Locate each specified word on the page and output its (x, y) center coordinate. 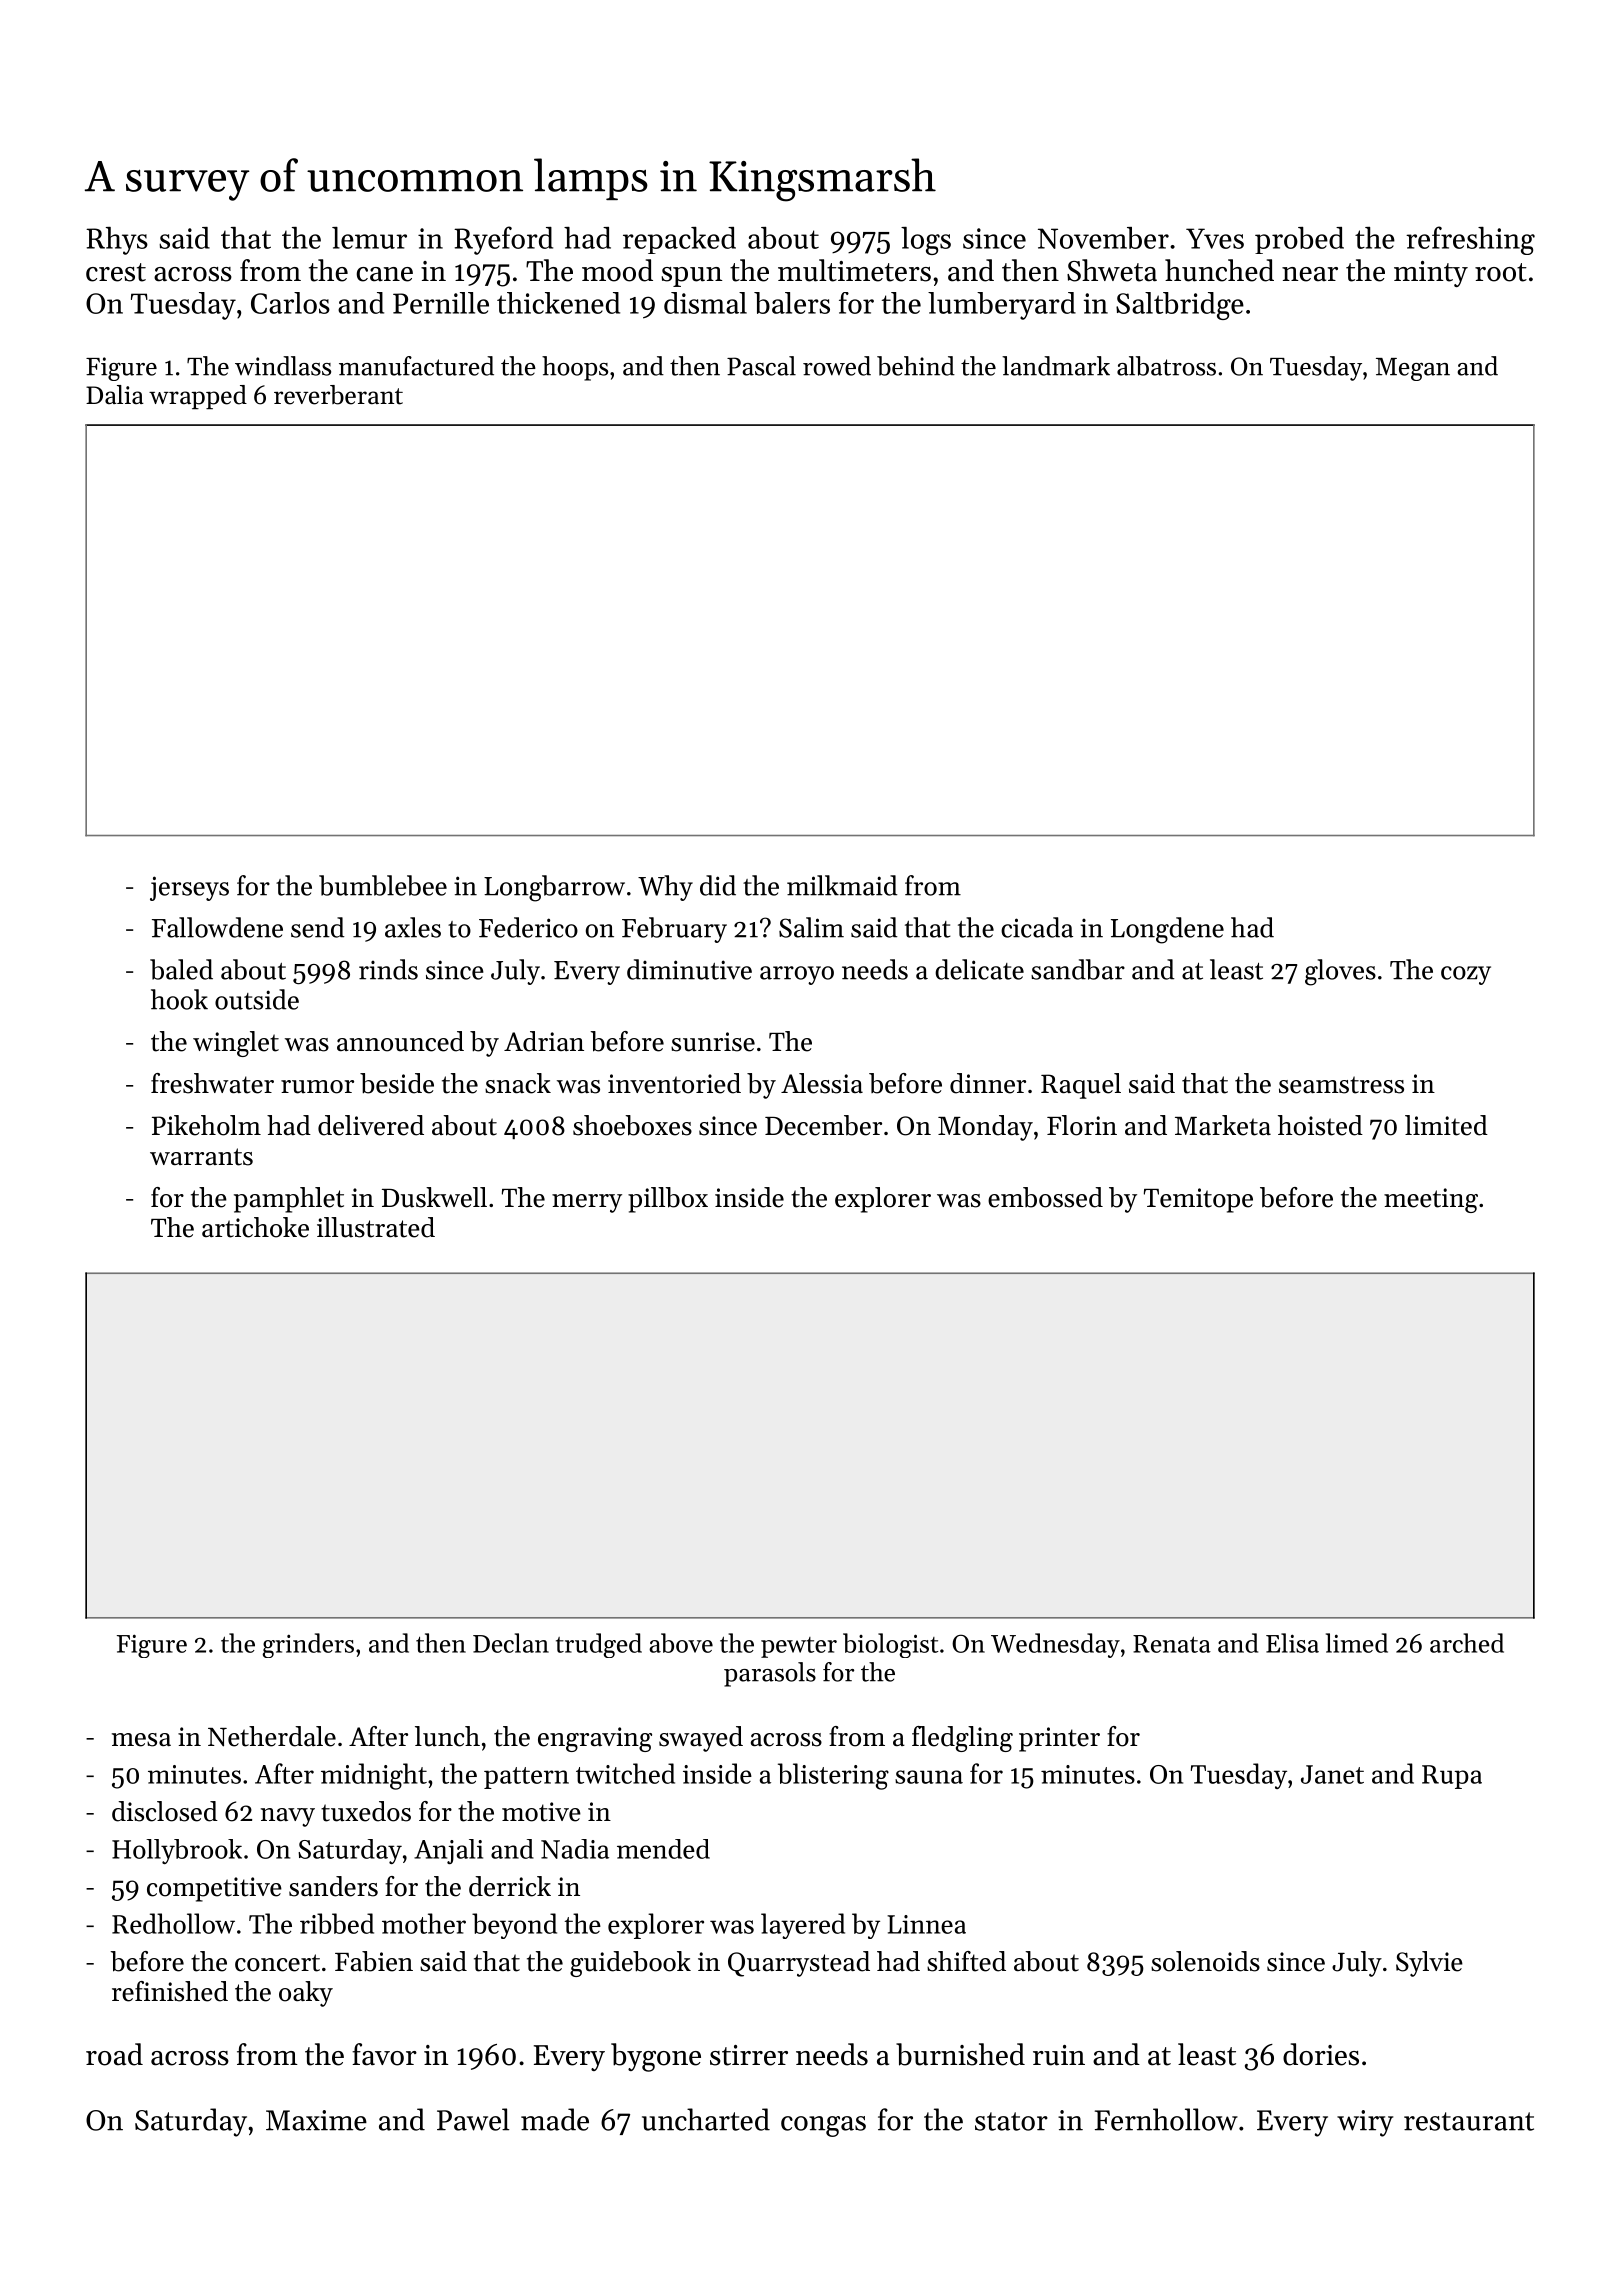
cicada (1037, 927)
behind (916, 366)
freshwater (212, 1083)
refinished (170, 1991)
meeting (1431, 1200)
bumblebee (383, 885)
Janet (1332, 1774)
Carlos (290, 303)
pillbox (668, 1200)
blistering (833, 1776)
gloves (1340, 972)
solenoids (1205, 1961)
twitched (625, 1773)
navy (288, 1817)
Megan (1413, 369)
